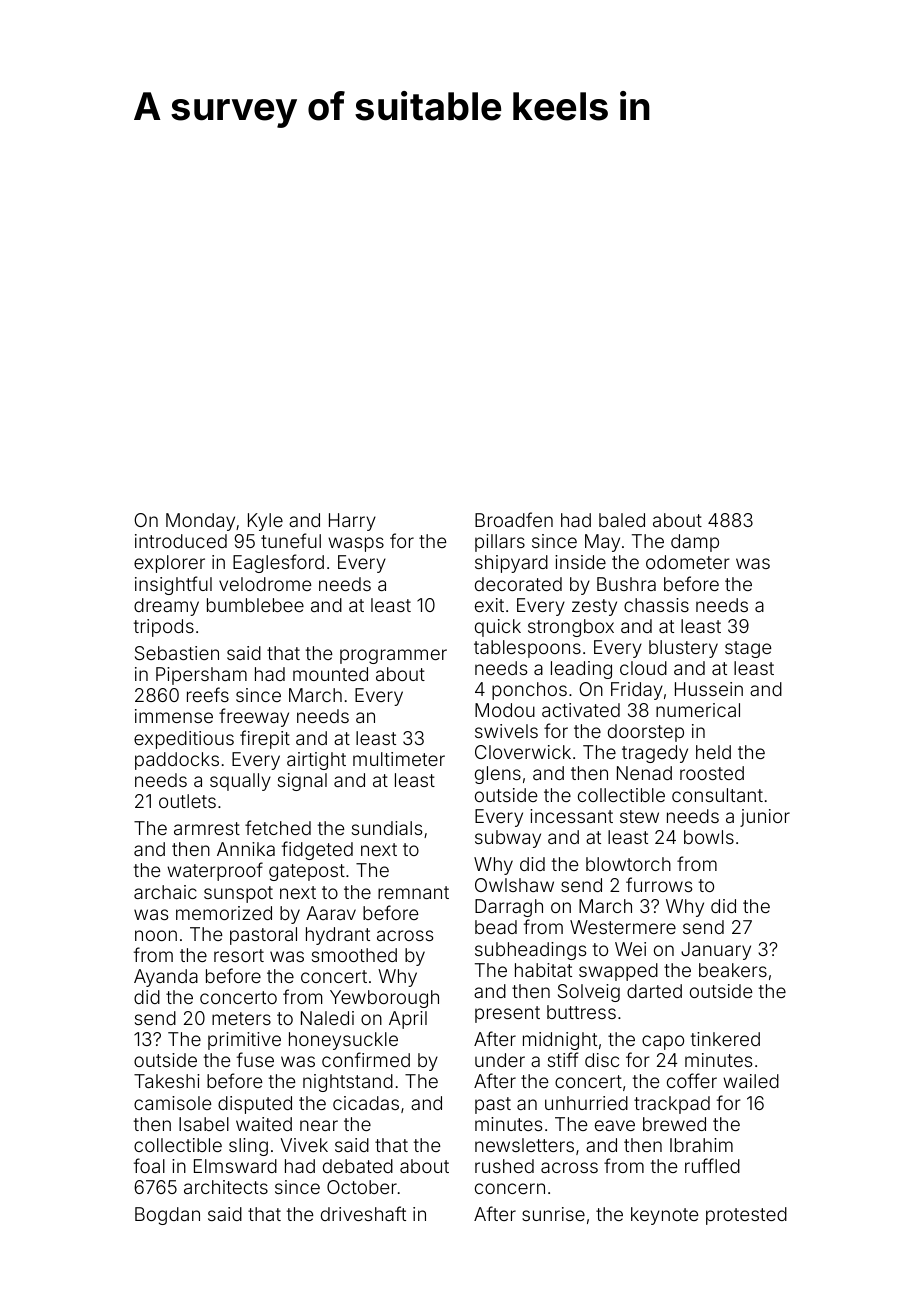 Image resolution: width=924 pixels, height=1314 pixels. I want to click on Bushra, so click(626, 584).
